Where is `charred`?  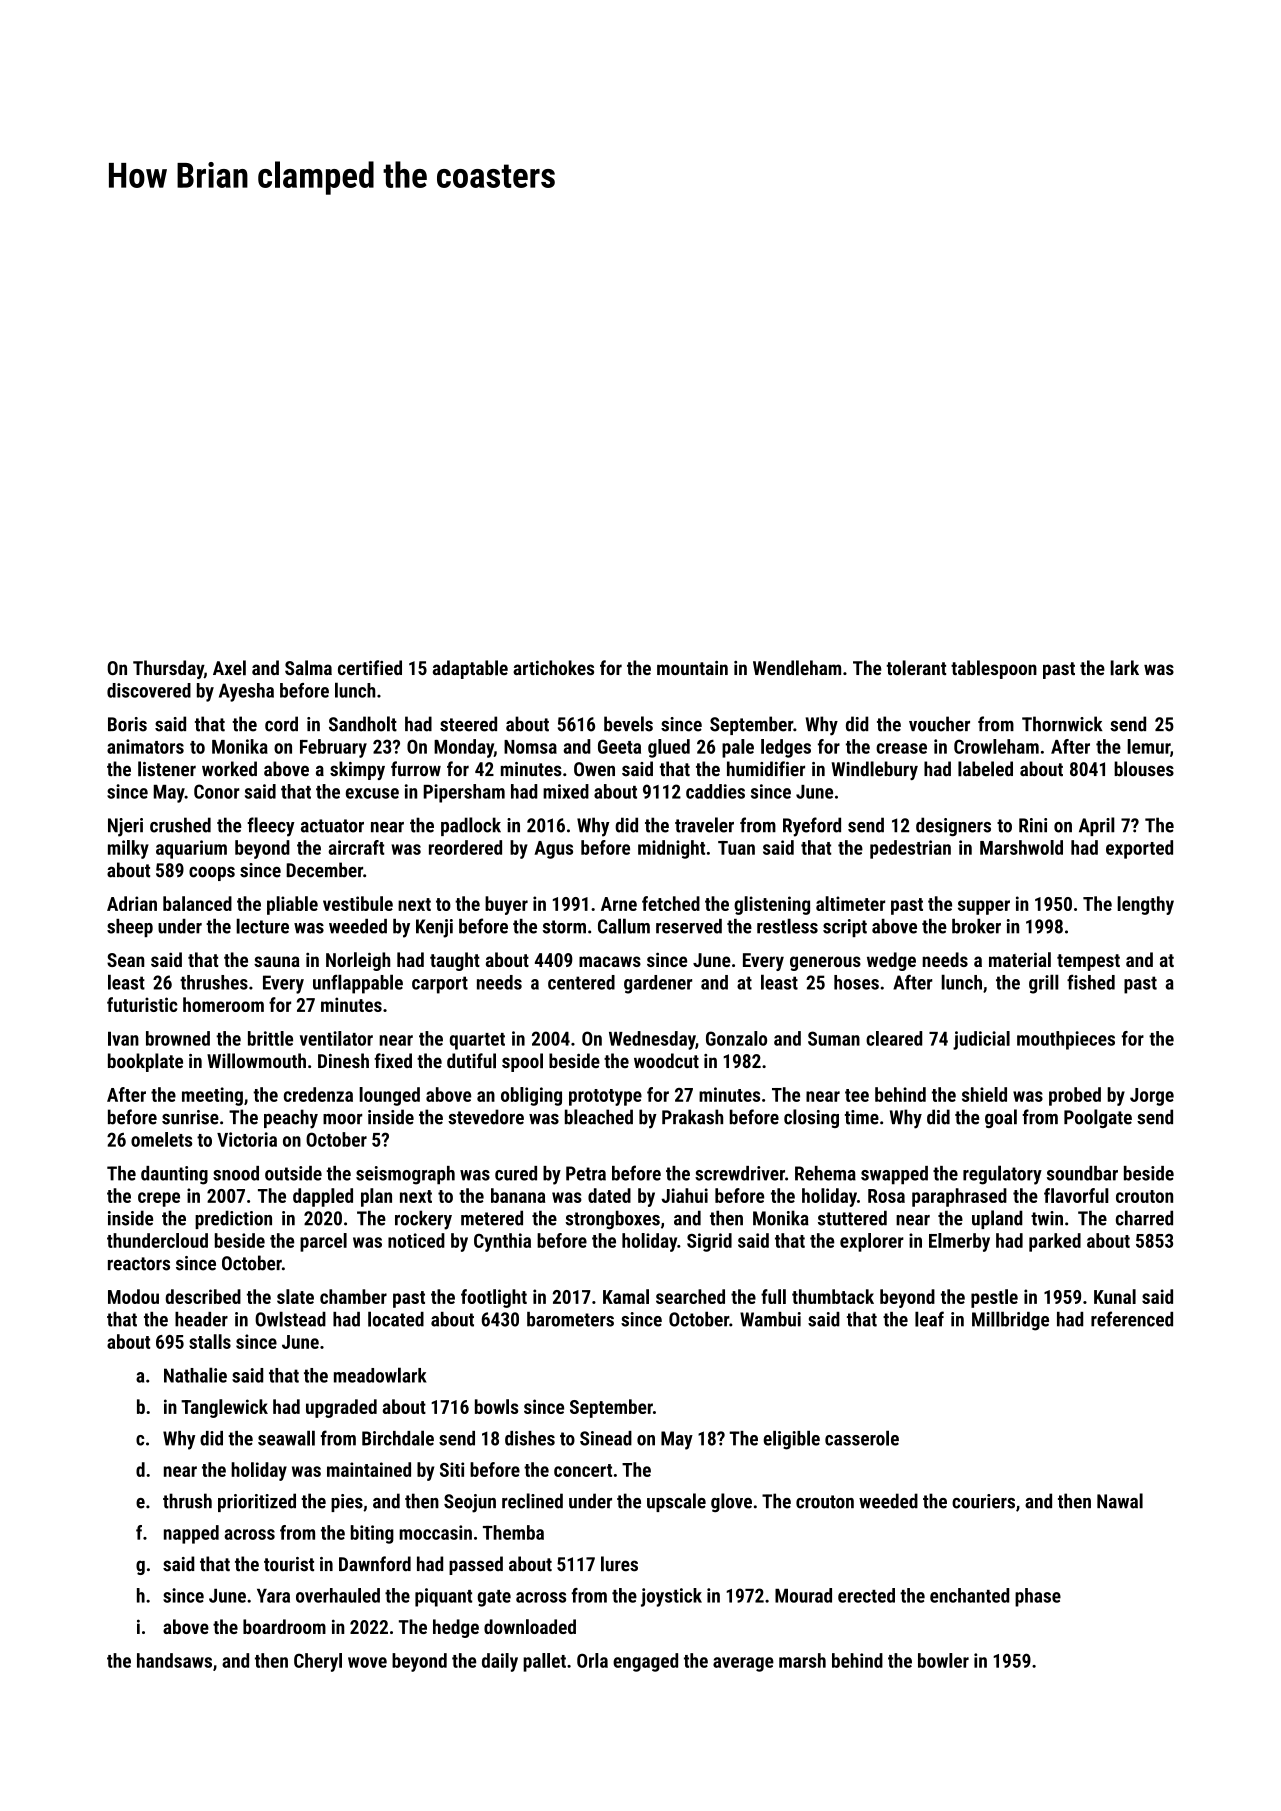
charred is located at coordinates (1144, 1218).
